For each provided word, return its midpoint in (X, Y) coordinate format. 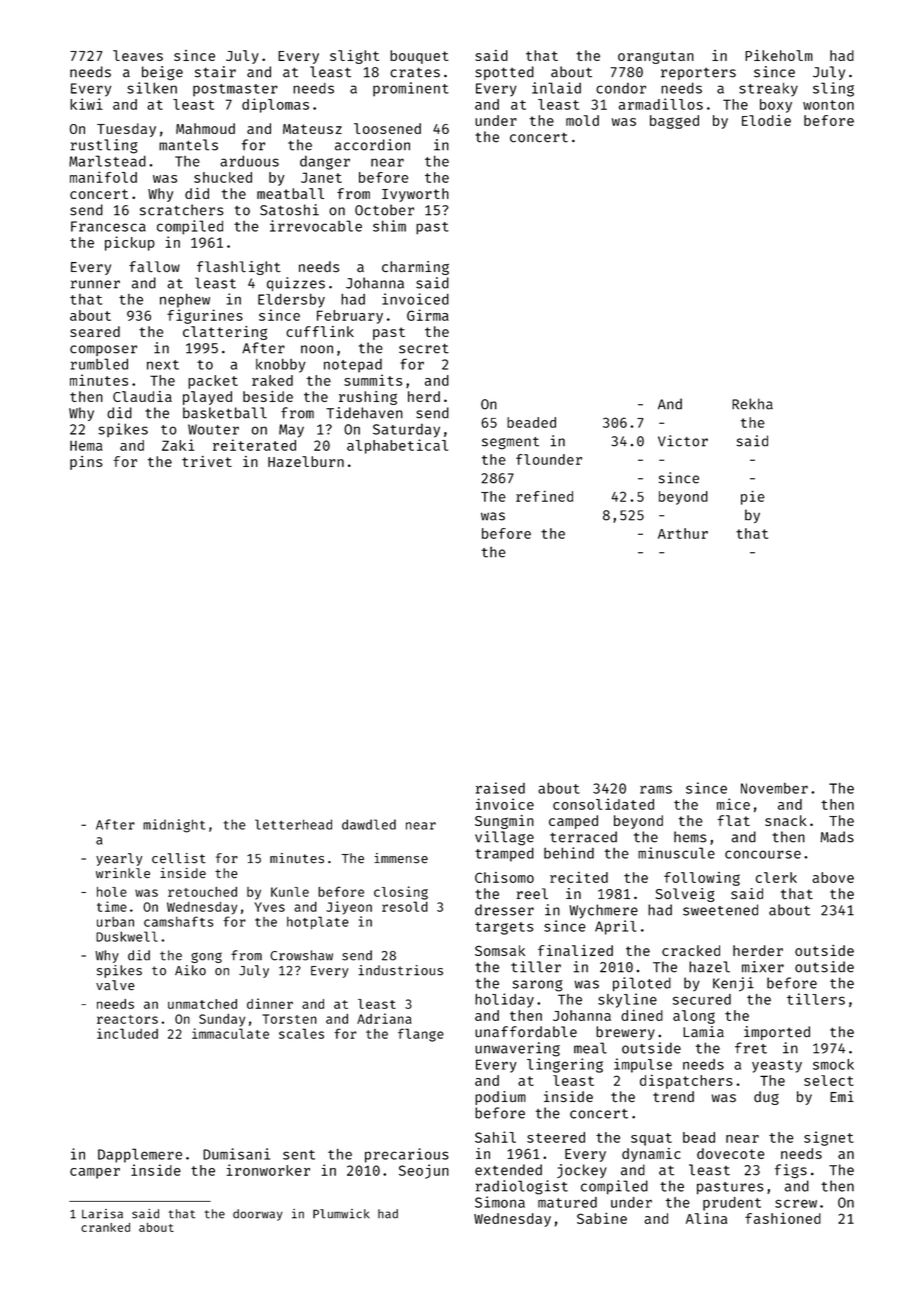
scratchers (181, 210)
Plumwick (341, 1214)
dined (642, 1015)
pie (753, 498)
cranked (105, 1227)
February (350, 317)
